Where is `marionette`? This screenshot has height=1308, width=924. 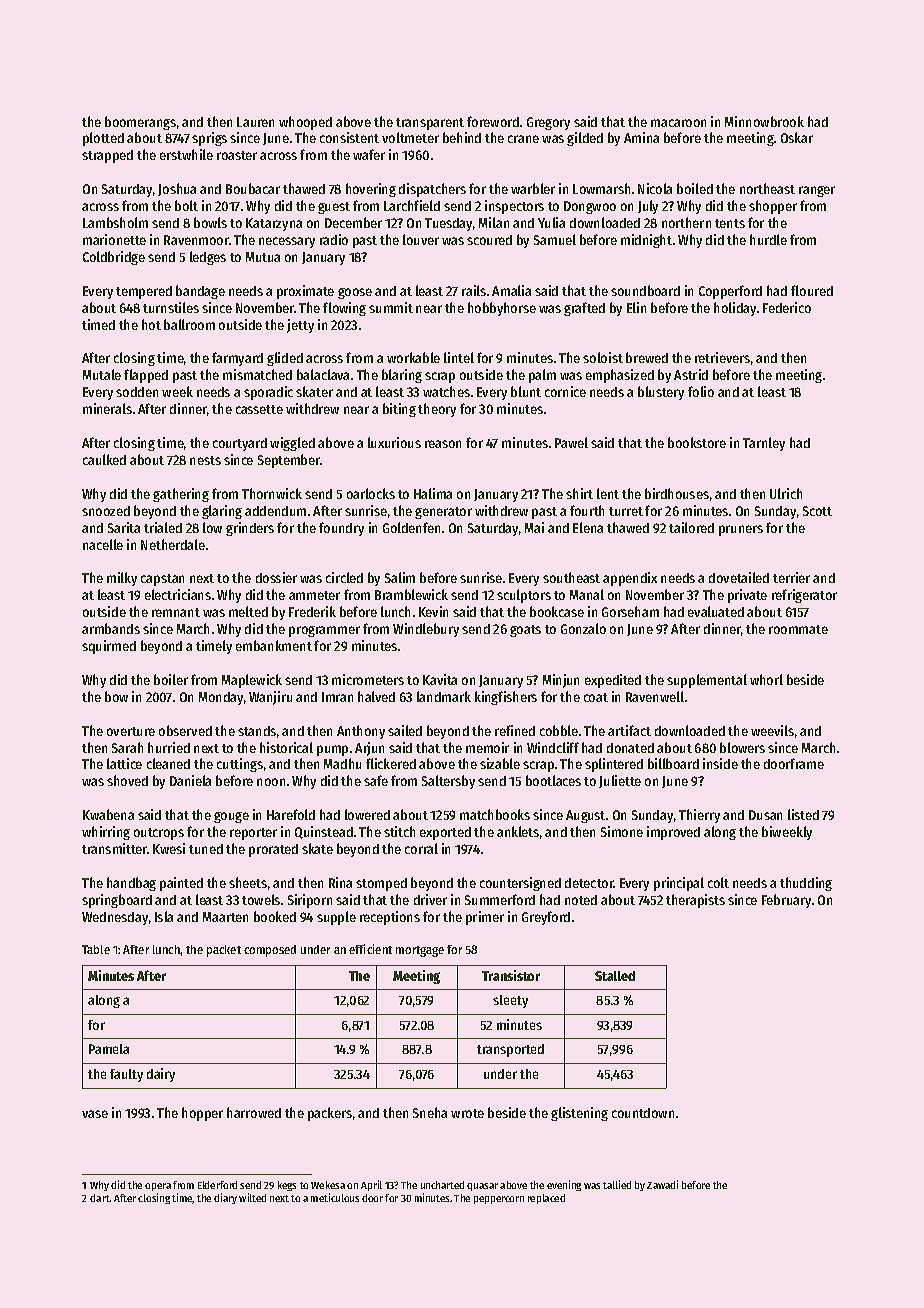
marionette is located at coordinates (114, 239).
